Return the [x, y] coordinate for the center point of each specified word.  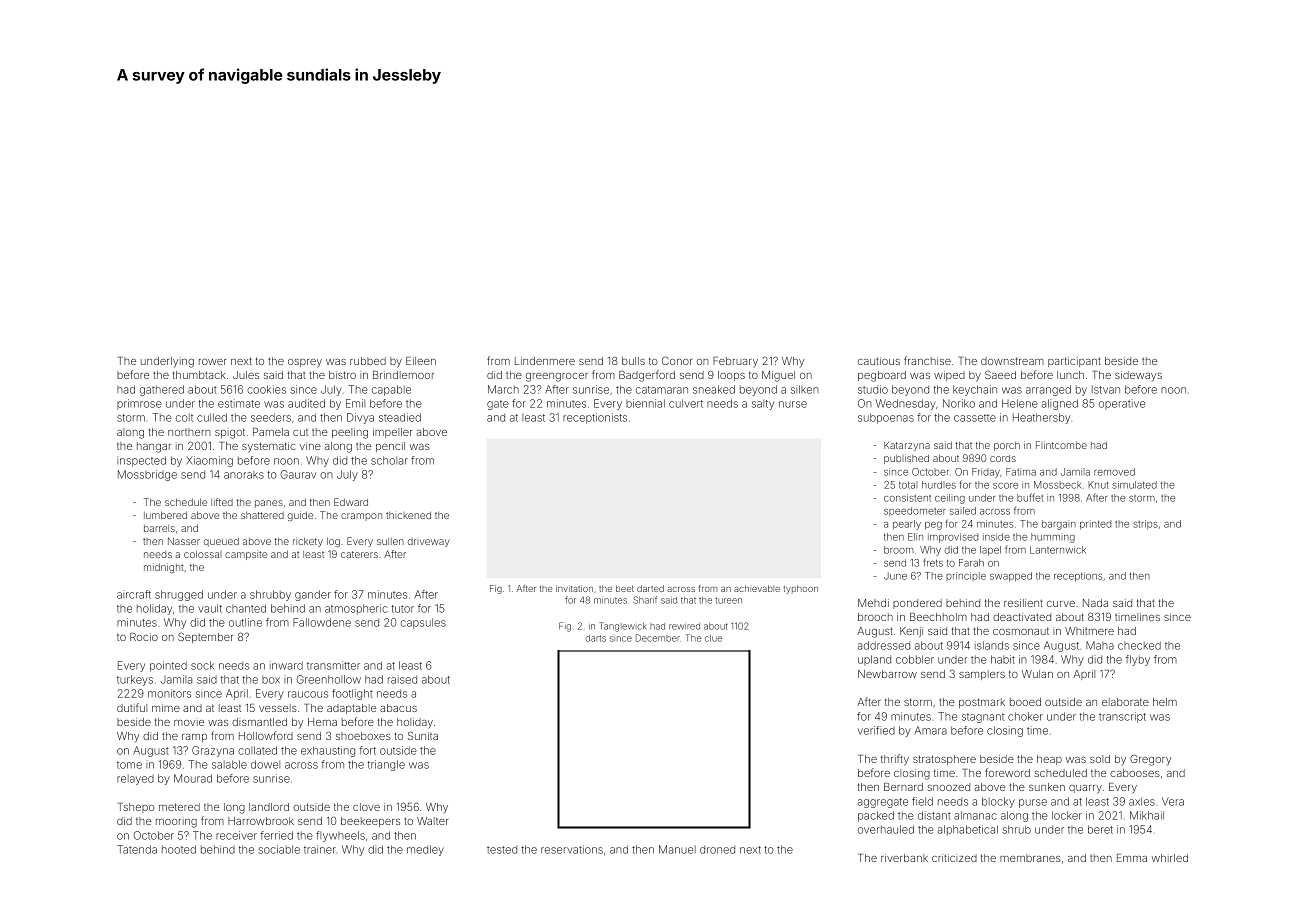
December [658, 638]
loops [731, 376]
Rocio [144, 637]
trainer [320, 849]
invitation [574, 588]
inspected [141, 461]
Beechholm [938, 617]
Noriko [959, 403]
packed [876, 816]
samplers [982, 675]
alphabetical [968, 830]
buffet [1030, 497]
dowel [265, 764]
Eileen [421, 361]
